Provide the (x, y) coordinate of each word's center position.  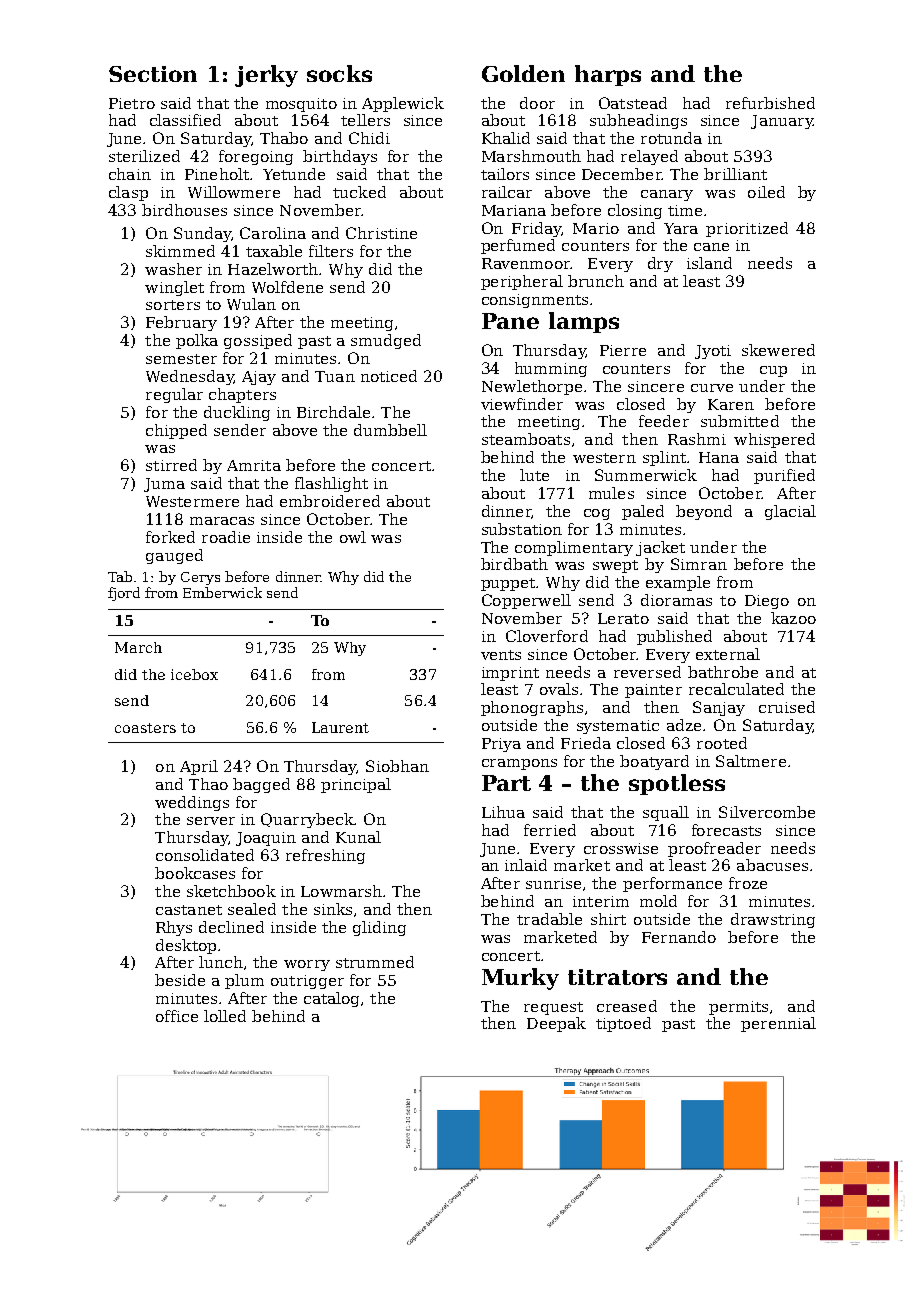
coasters (145, 728)
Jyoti (713, 352)
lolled (225, 1016)
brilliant (735, 174)
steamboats (526, 439)
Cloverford (547, 636)
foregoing (256, 157)
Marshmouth (531, 156)
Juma (164, 485)
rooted (722, 743)
